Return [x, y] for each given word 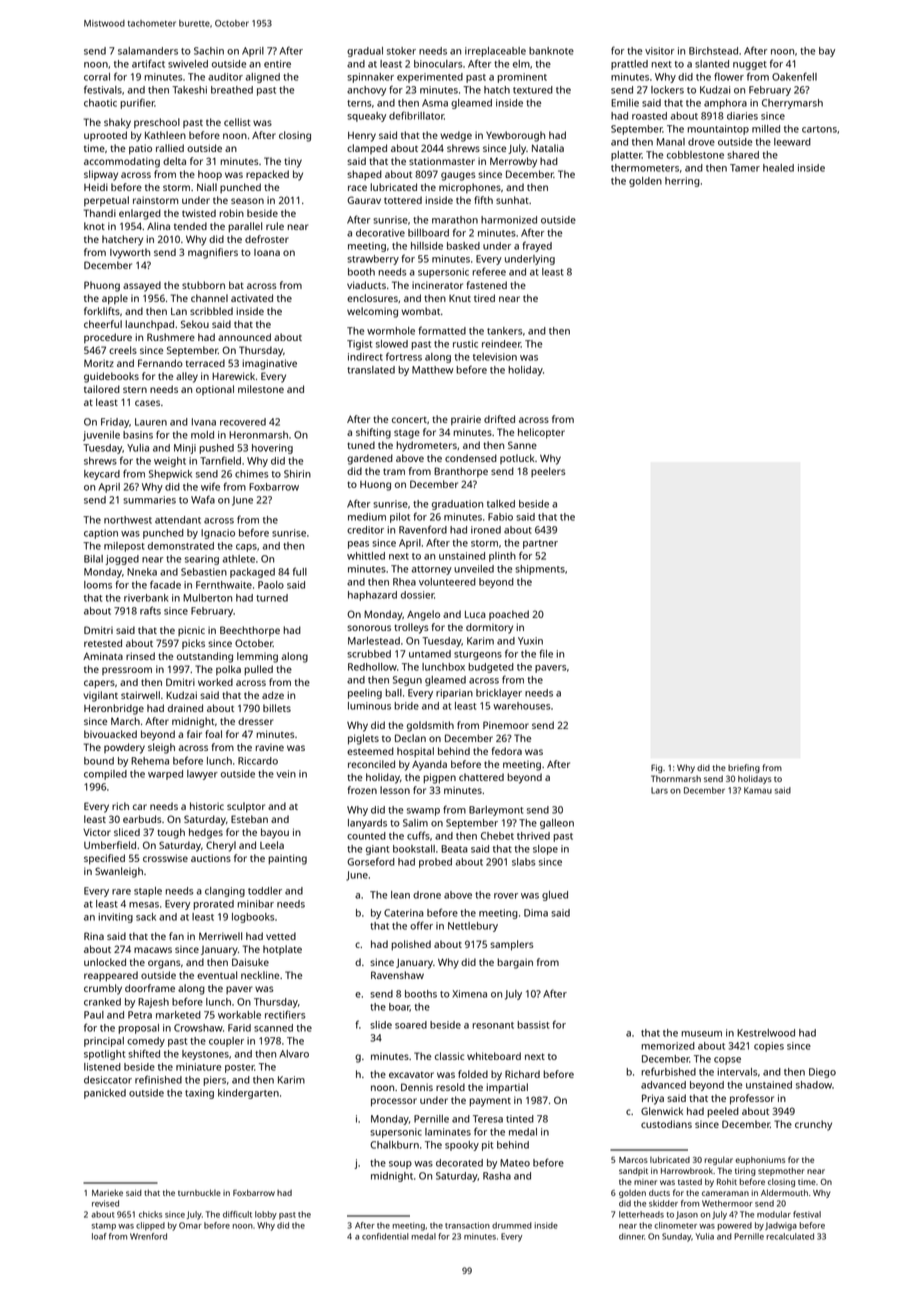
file [546, 653]
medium [367, 517]
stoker [401, 51]
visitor [659, 51]
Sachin [209, 51]
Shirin [297, 474]
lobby [266, 1215]
